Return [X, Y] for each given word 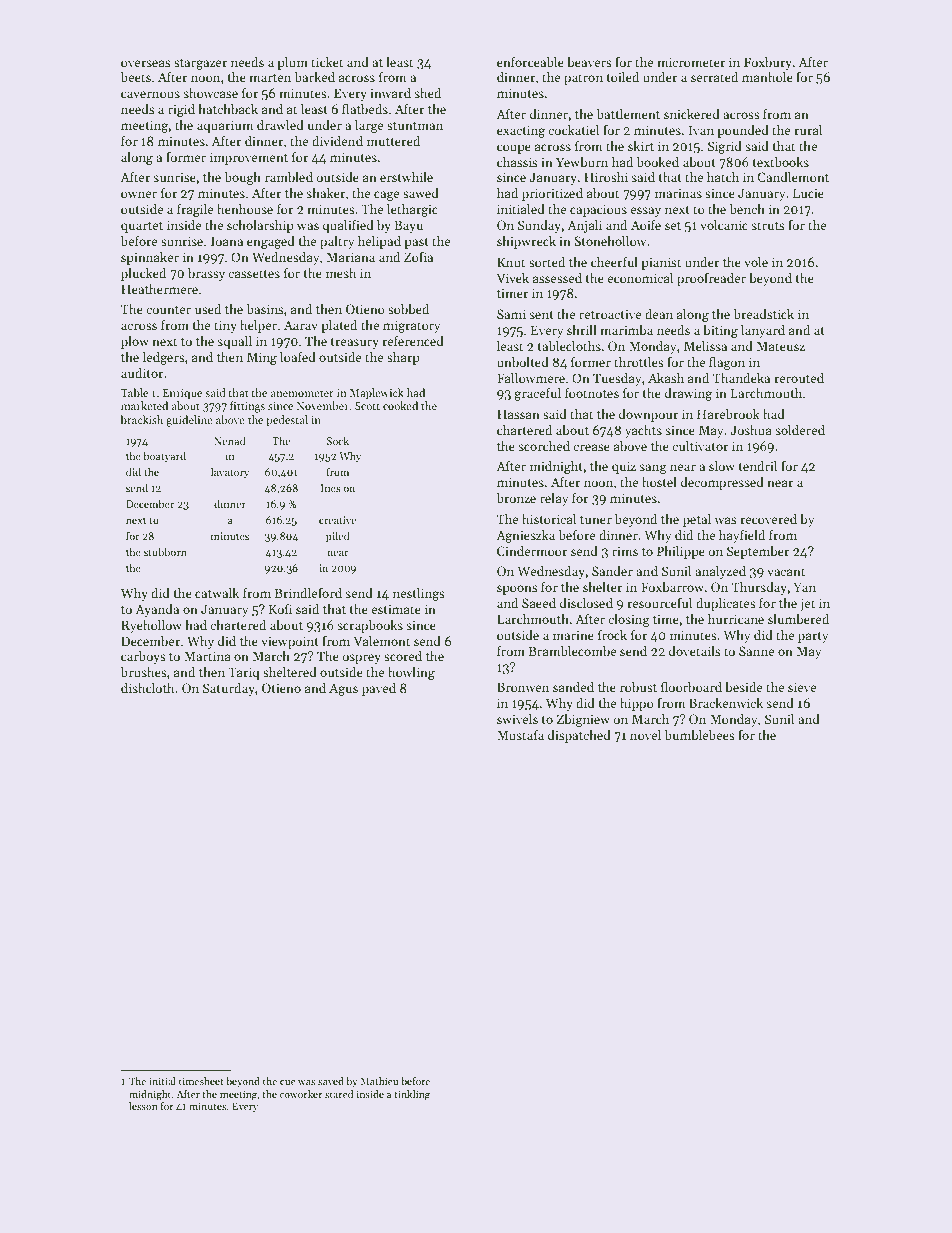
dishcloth [147, 688]
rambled [289, 177]
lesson [143, 1106]
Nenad [230, 440]
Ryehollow [151, 626]
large [369, 126]
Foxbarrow [672, 587]
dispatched [579, 736]
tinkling [412, 1095]
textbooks [781, 162]
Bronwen [523, 687]
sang [653, 469]
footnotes [592, 393]
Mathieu [379, 1081]
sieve [802, 687]
